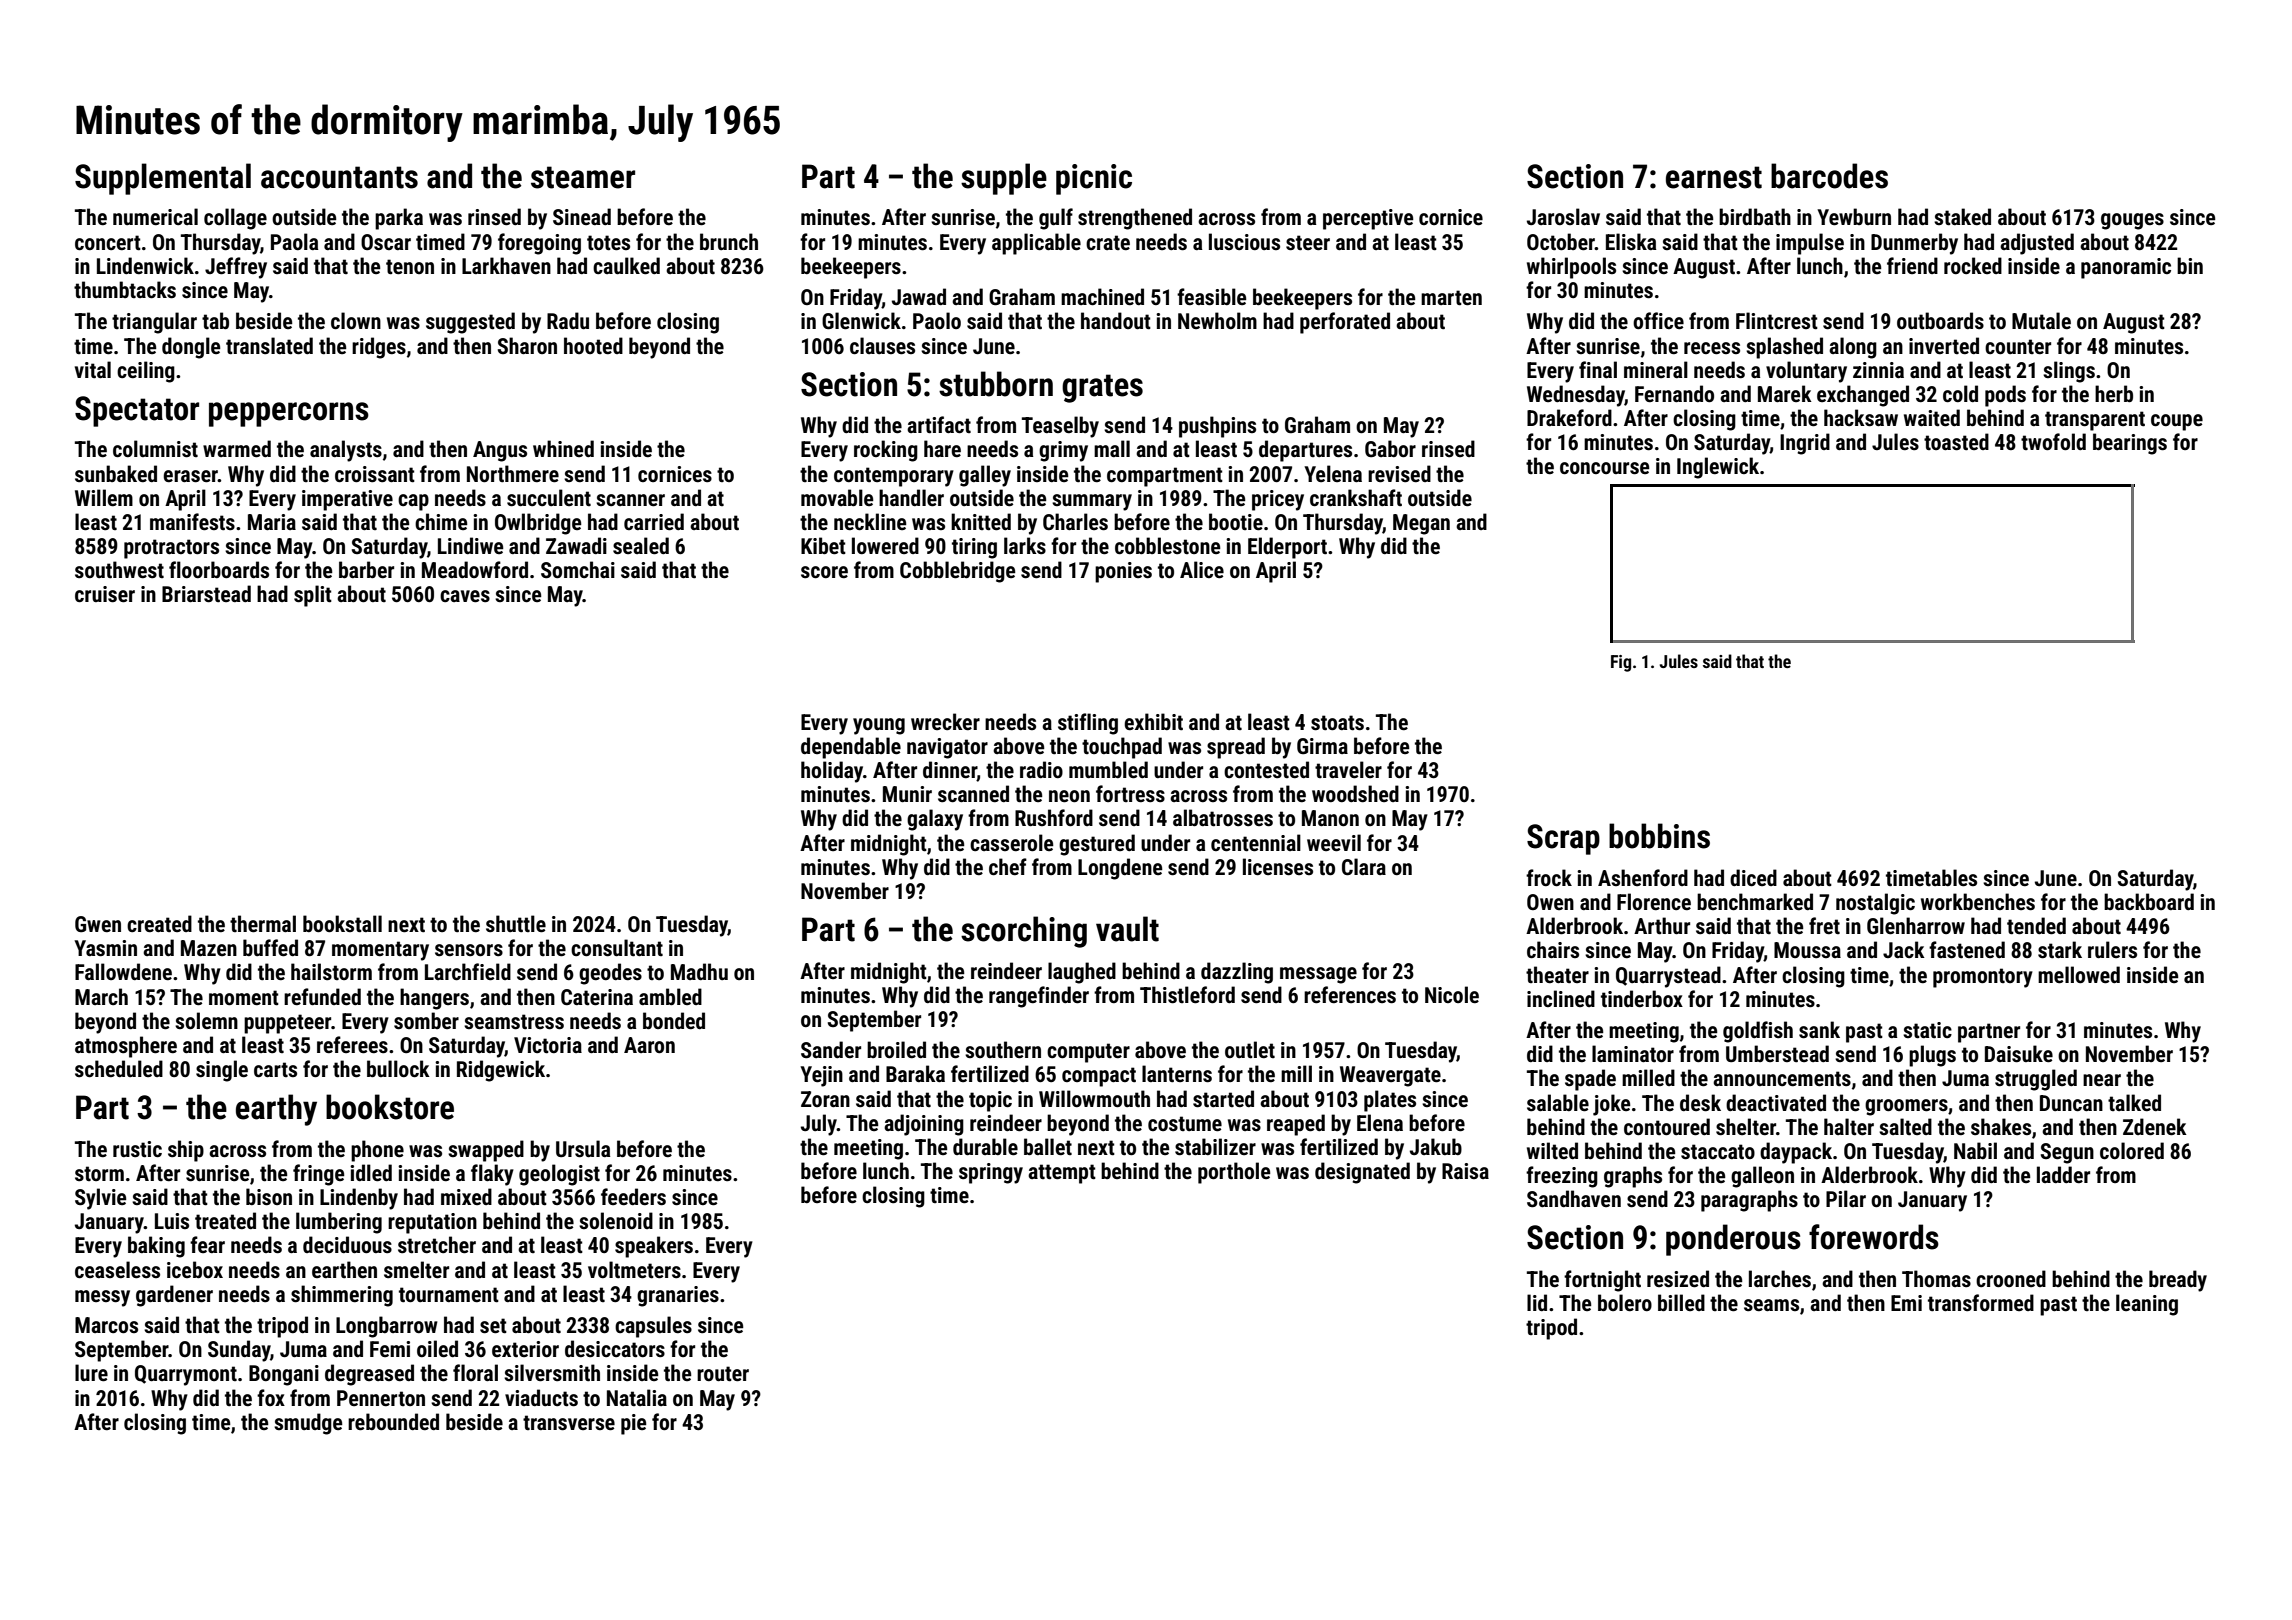 This screenshot has width=2292, height=1620. Describe the element at coordinates (195, 1269) in the screenshot. I see `icebox` at that location.
